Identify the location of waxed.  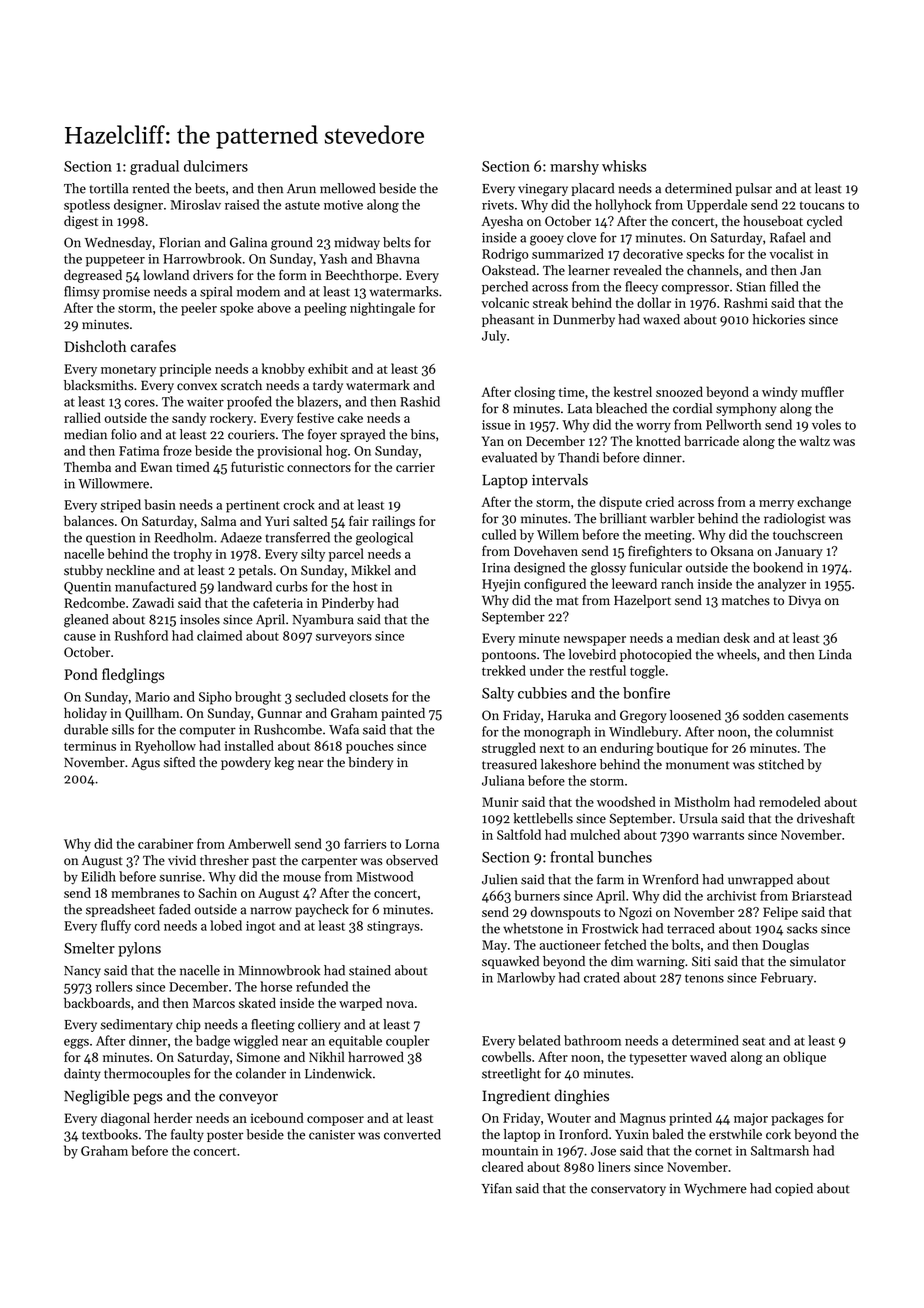
(661, 319).
